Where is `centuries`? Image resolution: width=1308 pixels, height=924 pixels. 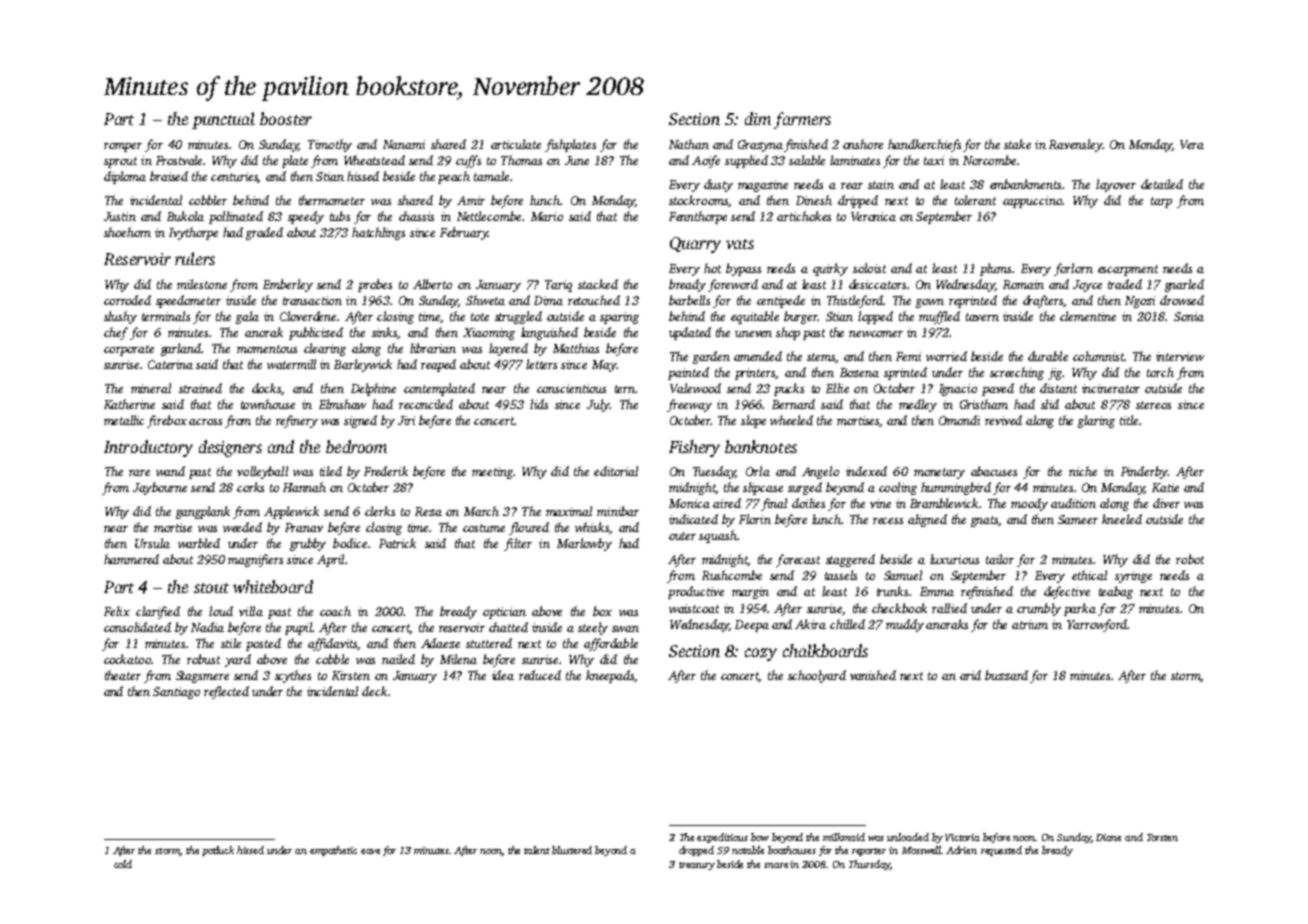
centuries is located at coordinates (235, 177).
